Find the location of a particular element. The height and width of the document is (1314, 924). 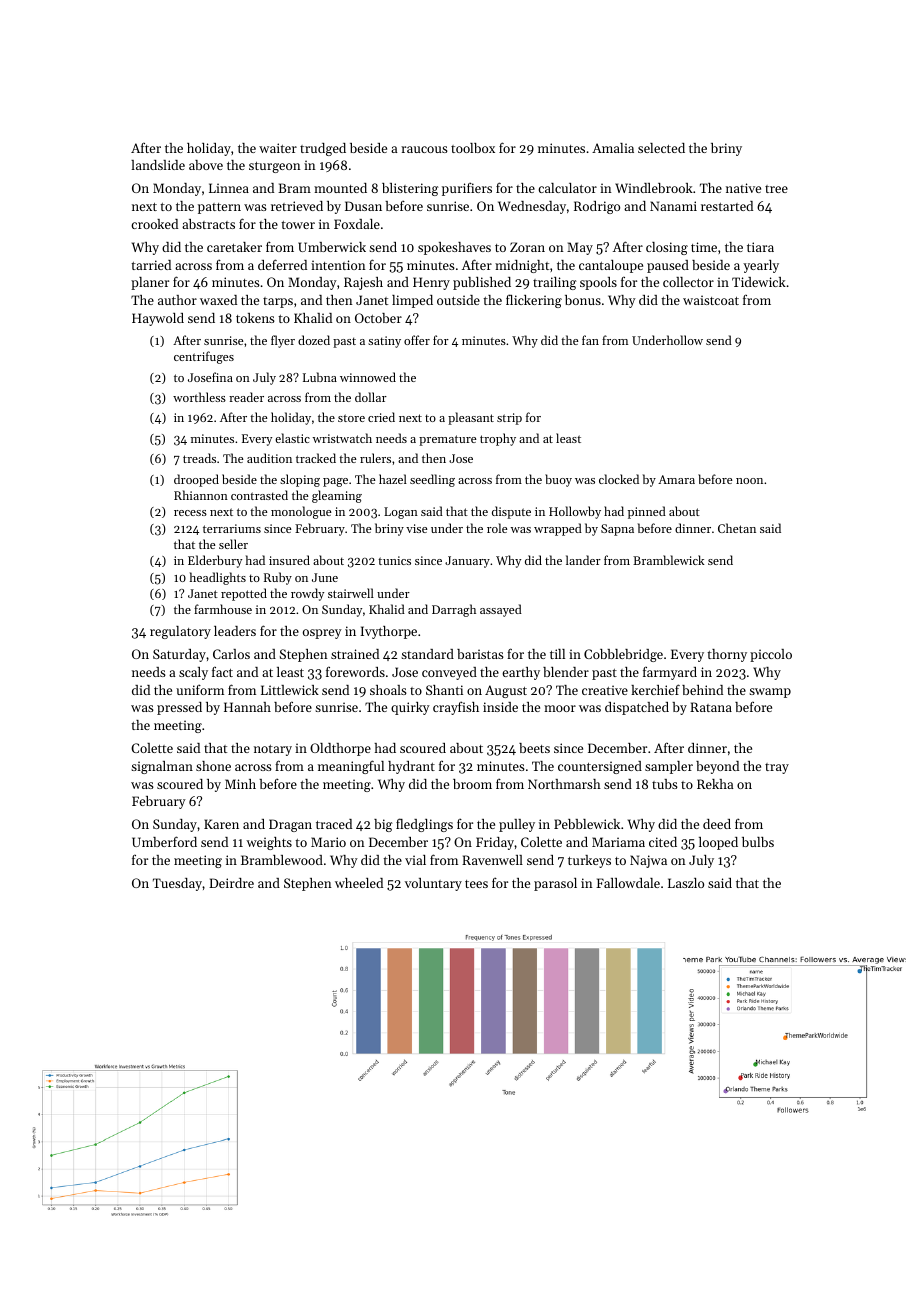

notary is located at coordinates (273, 750).
